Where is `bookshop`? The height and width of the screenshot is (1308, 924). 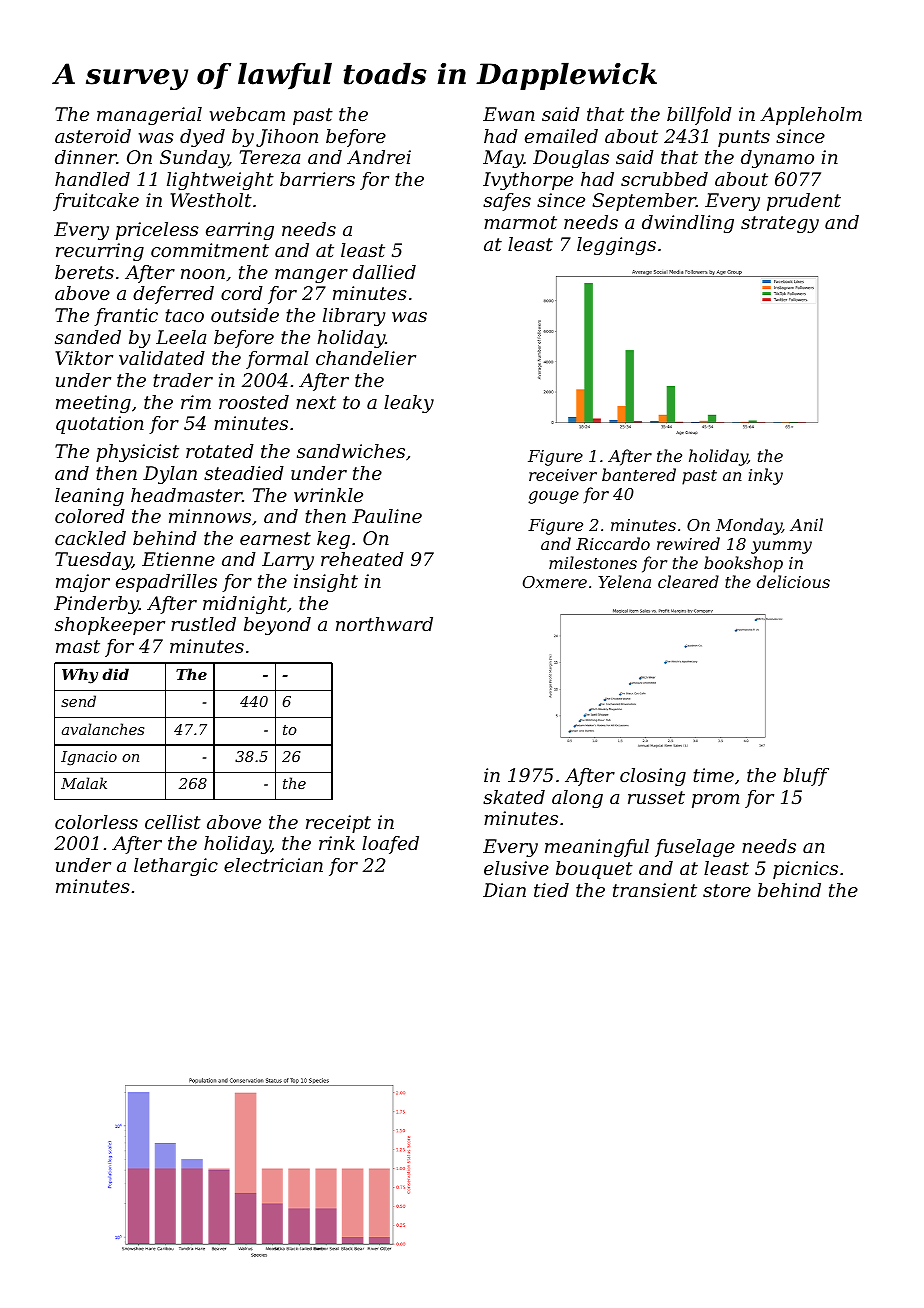 bookshop is located at coordinates (743, 564).
